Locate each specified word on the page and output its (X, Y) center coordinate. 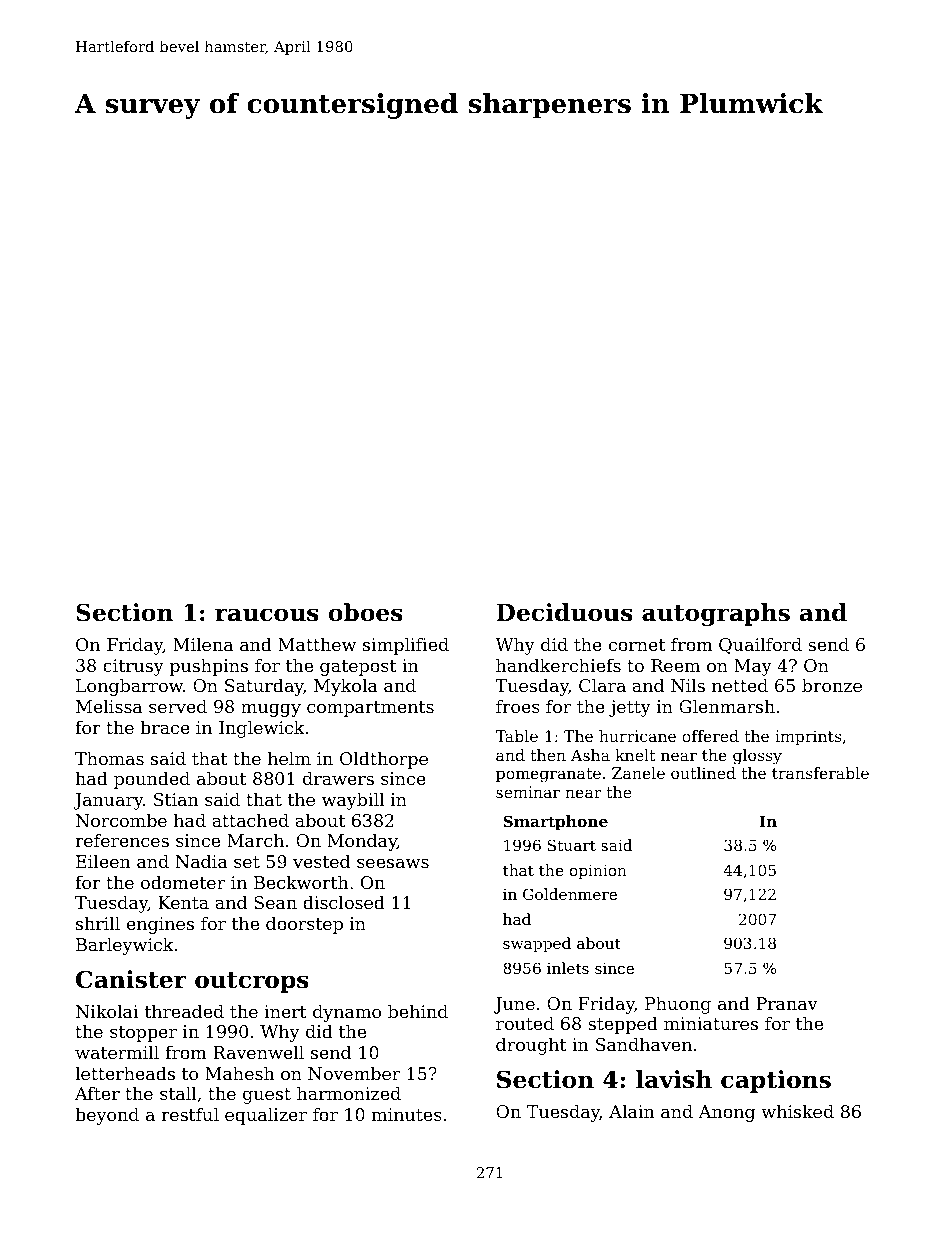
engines (160, 925)
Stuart (572, 845)
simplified (406, 646)
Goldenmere (570, 894)
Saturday (264, 687)
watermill (117, 1052)
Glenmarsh (727, 706)
